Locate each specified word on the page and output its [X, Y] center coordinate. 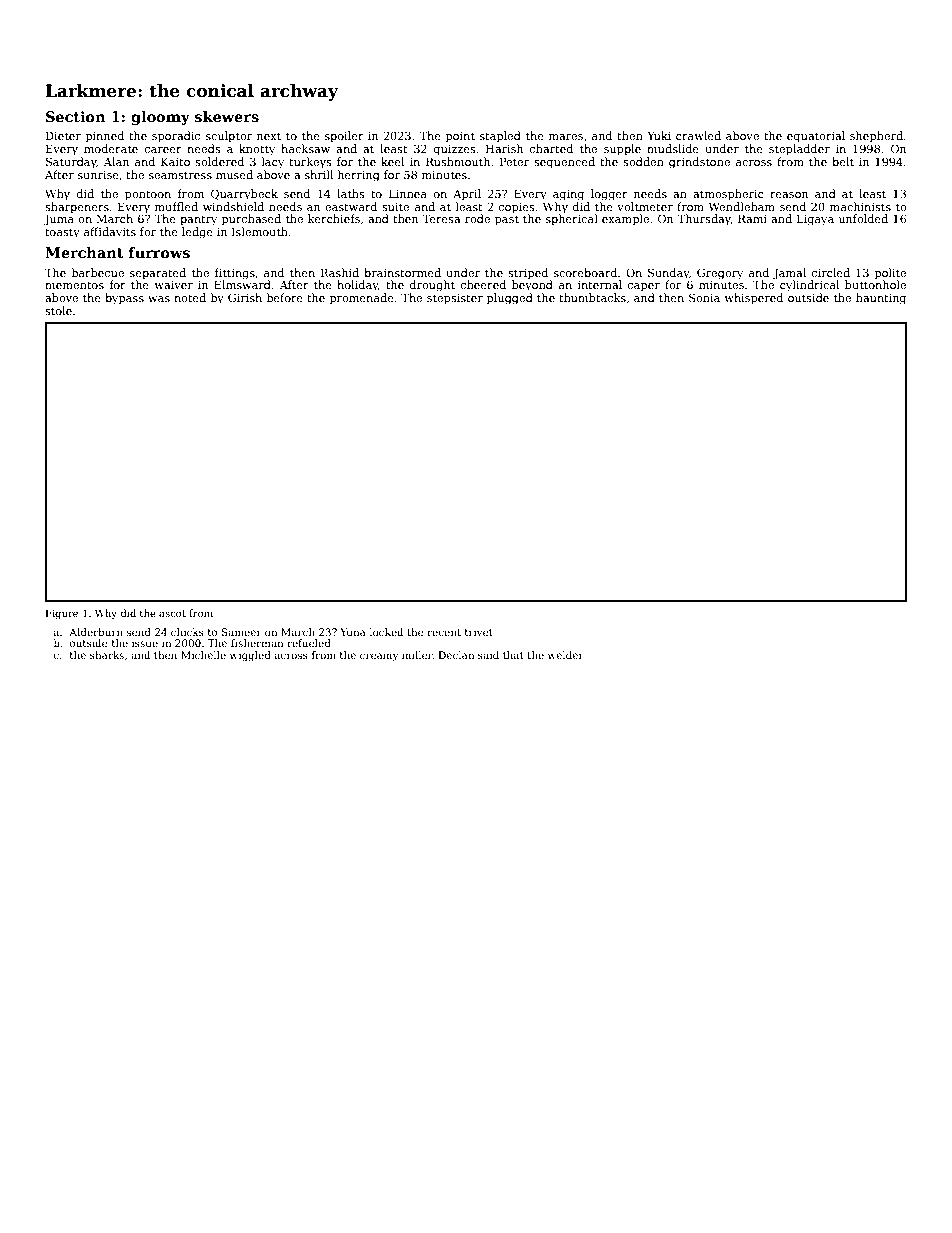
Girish [245, 297]
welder [566, 655]
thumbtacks [592, 297]
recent [444, 632]
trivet [479, 632]
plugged [510, 299]
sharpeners [77, 208]
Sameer [242, 632]
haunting [881, 299]
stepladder [799, 150]
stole [58, 310]
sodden [643, 161]
